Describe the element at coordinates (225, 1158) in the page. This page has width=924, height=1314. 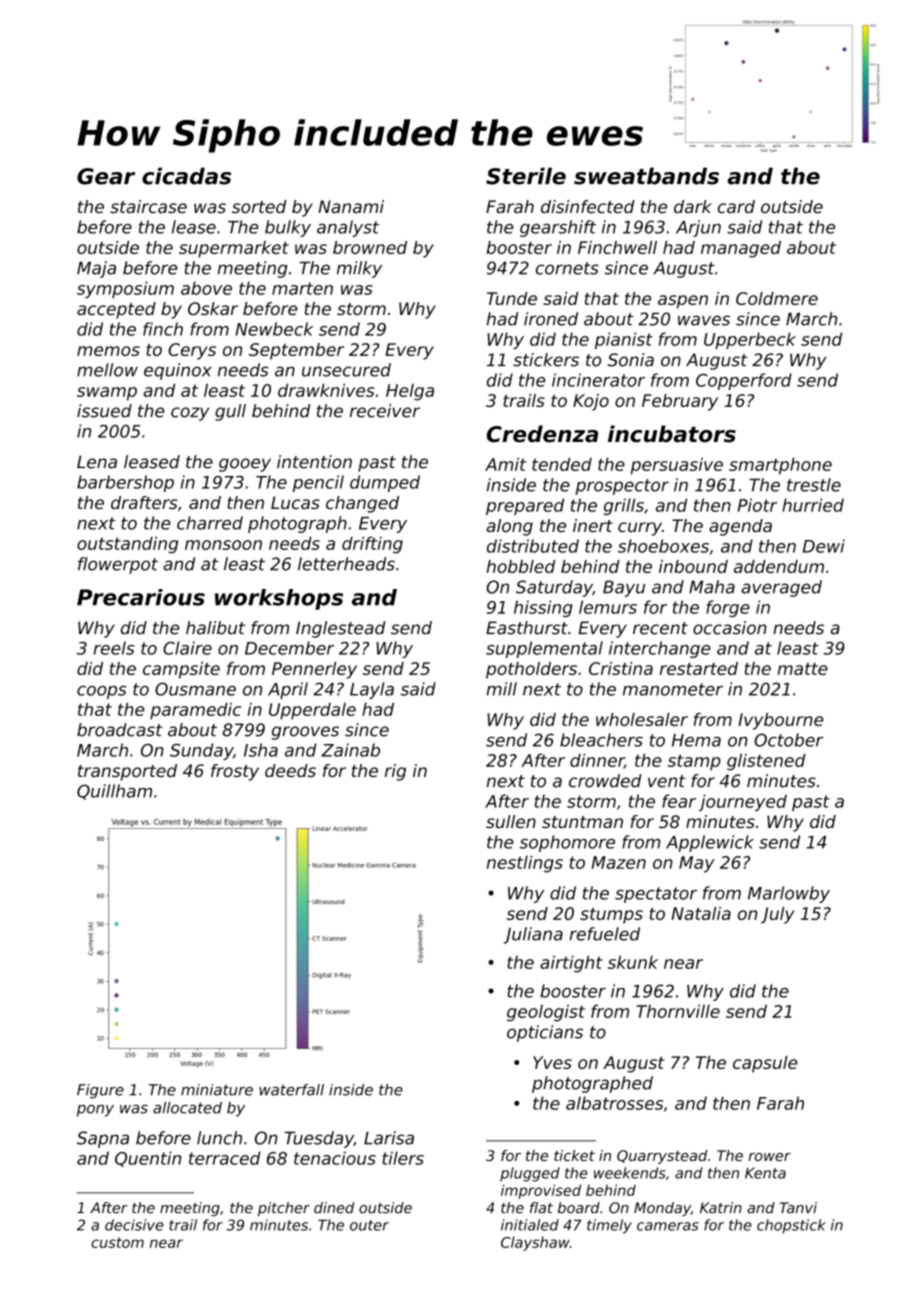
I see `terraced` at that location.
